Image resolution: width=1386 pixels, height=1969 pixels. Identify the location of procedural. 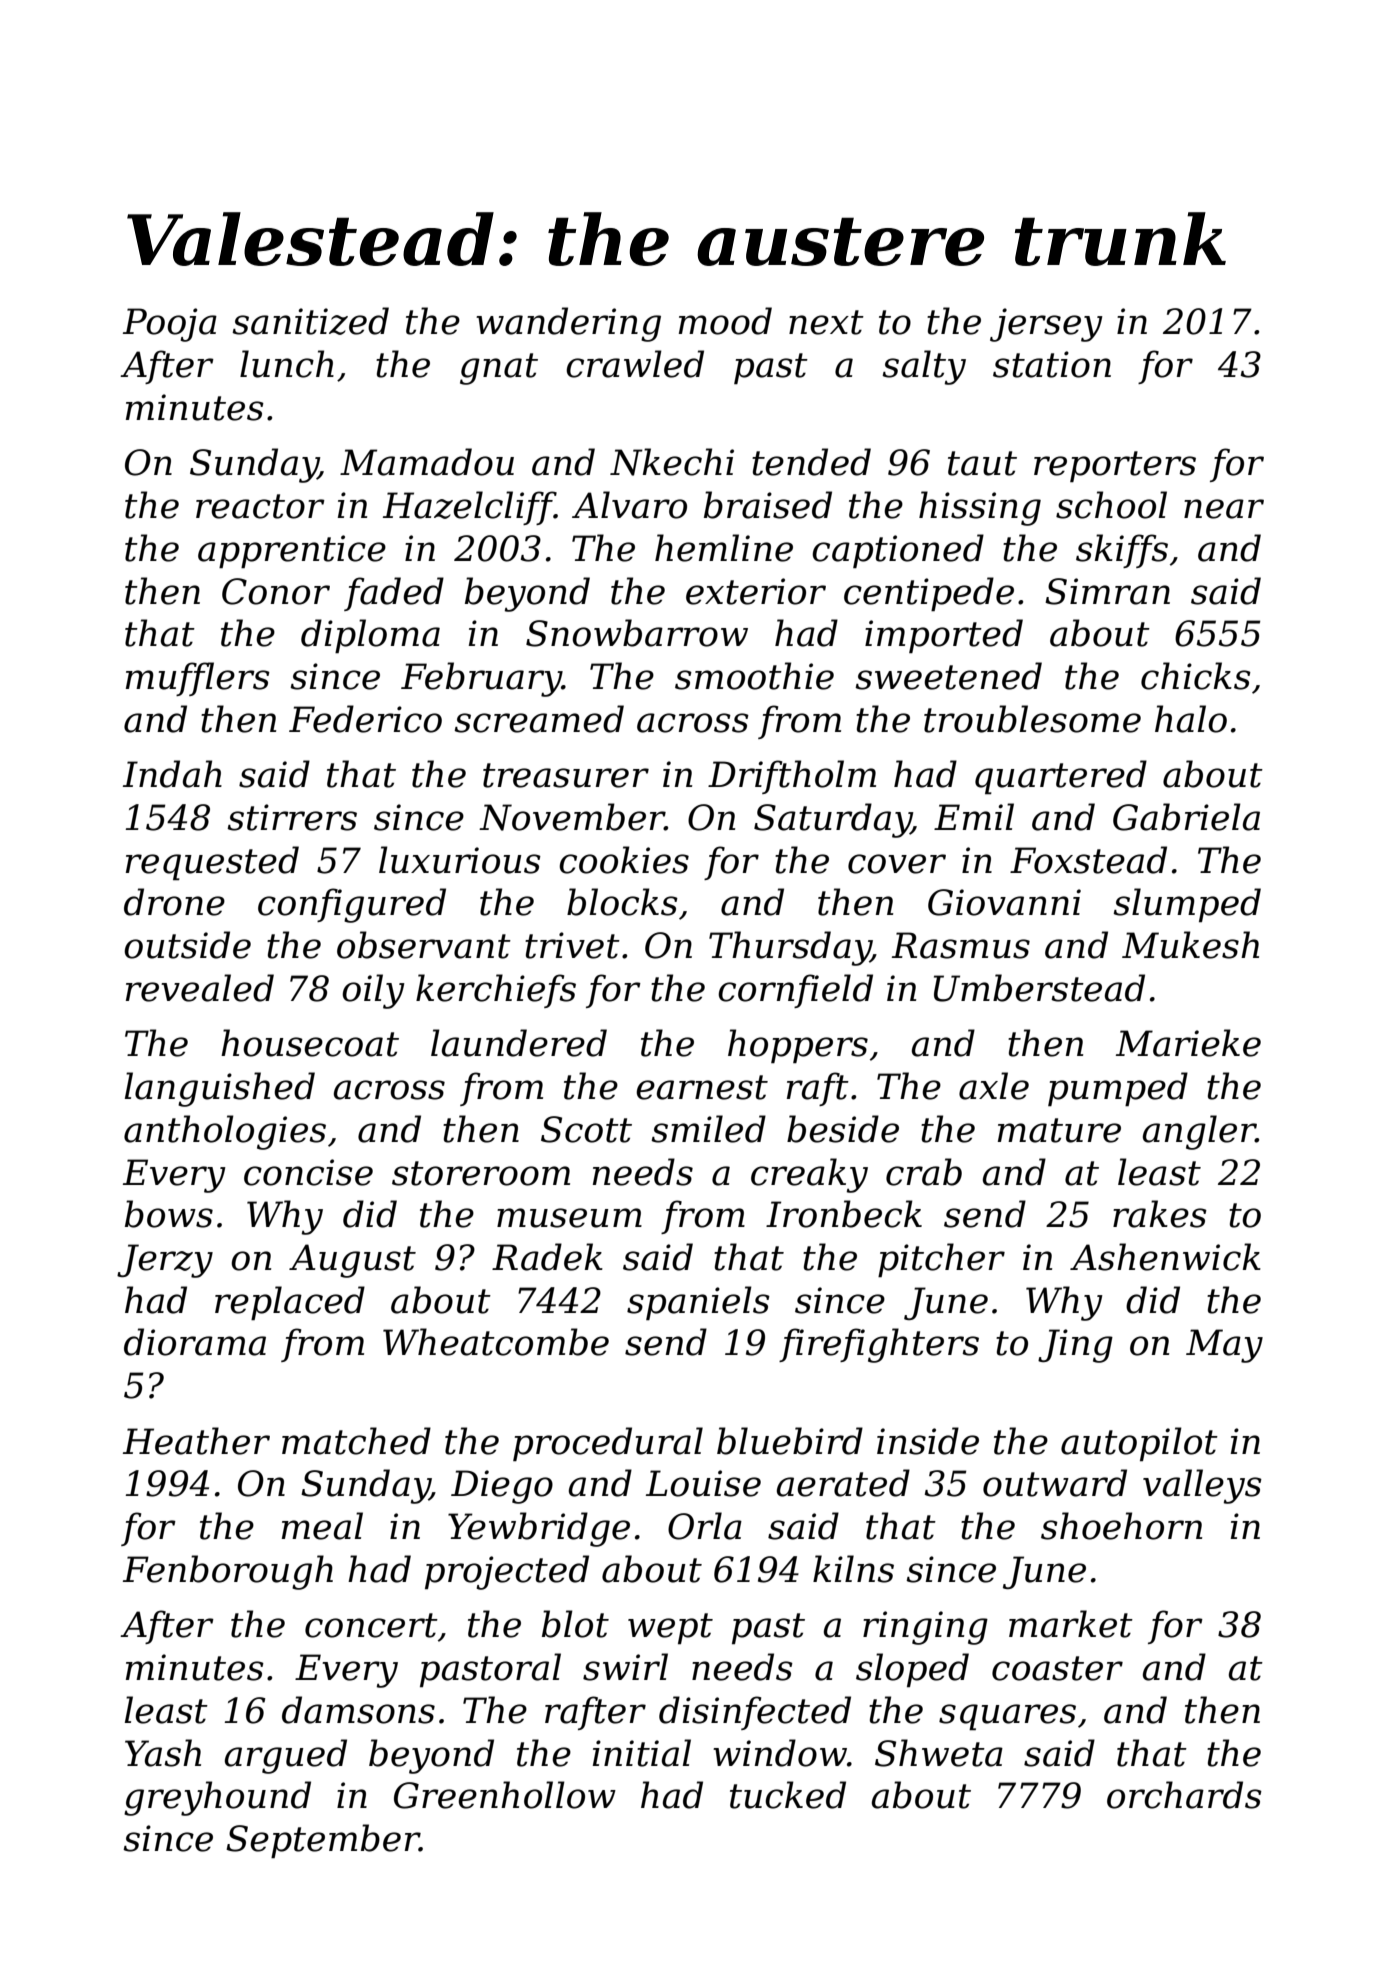
(608, 1444).
